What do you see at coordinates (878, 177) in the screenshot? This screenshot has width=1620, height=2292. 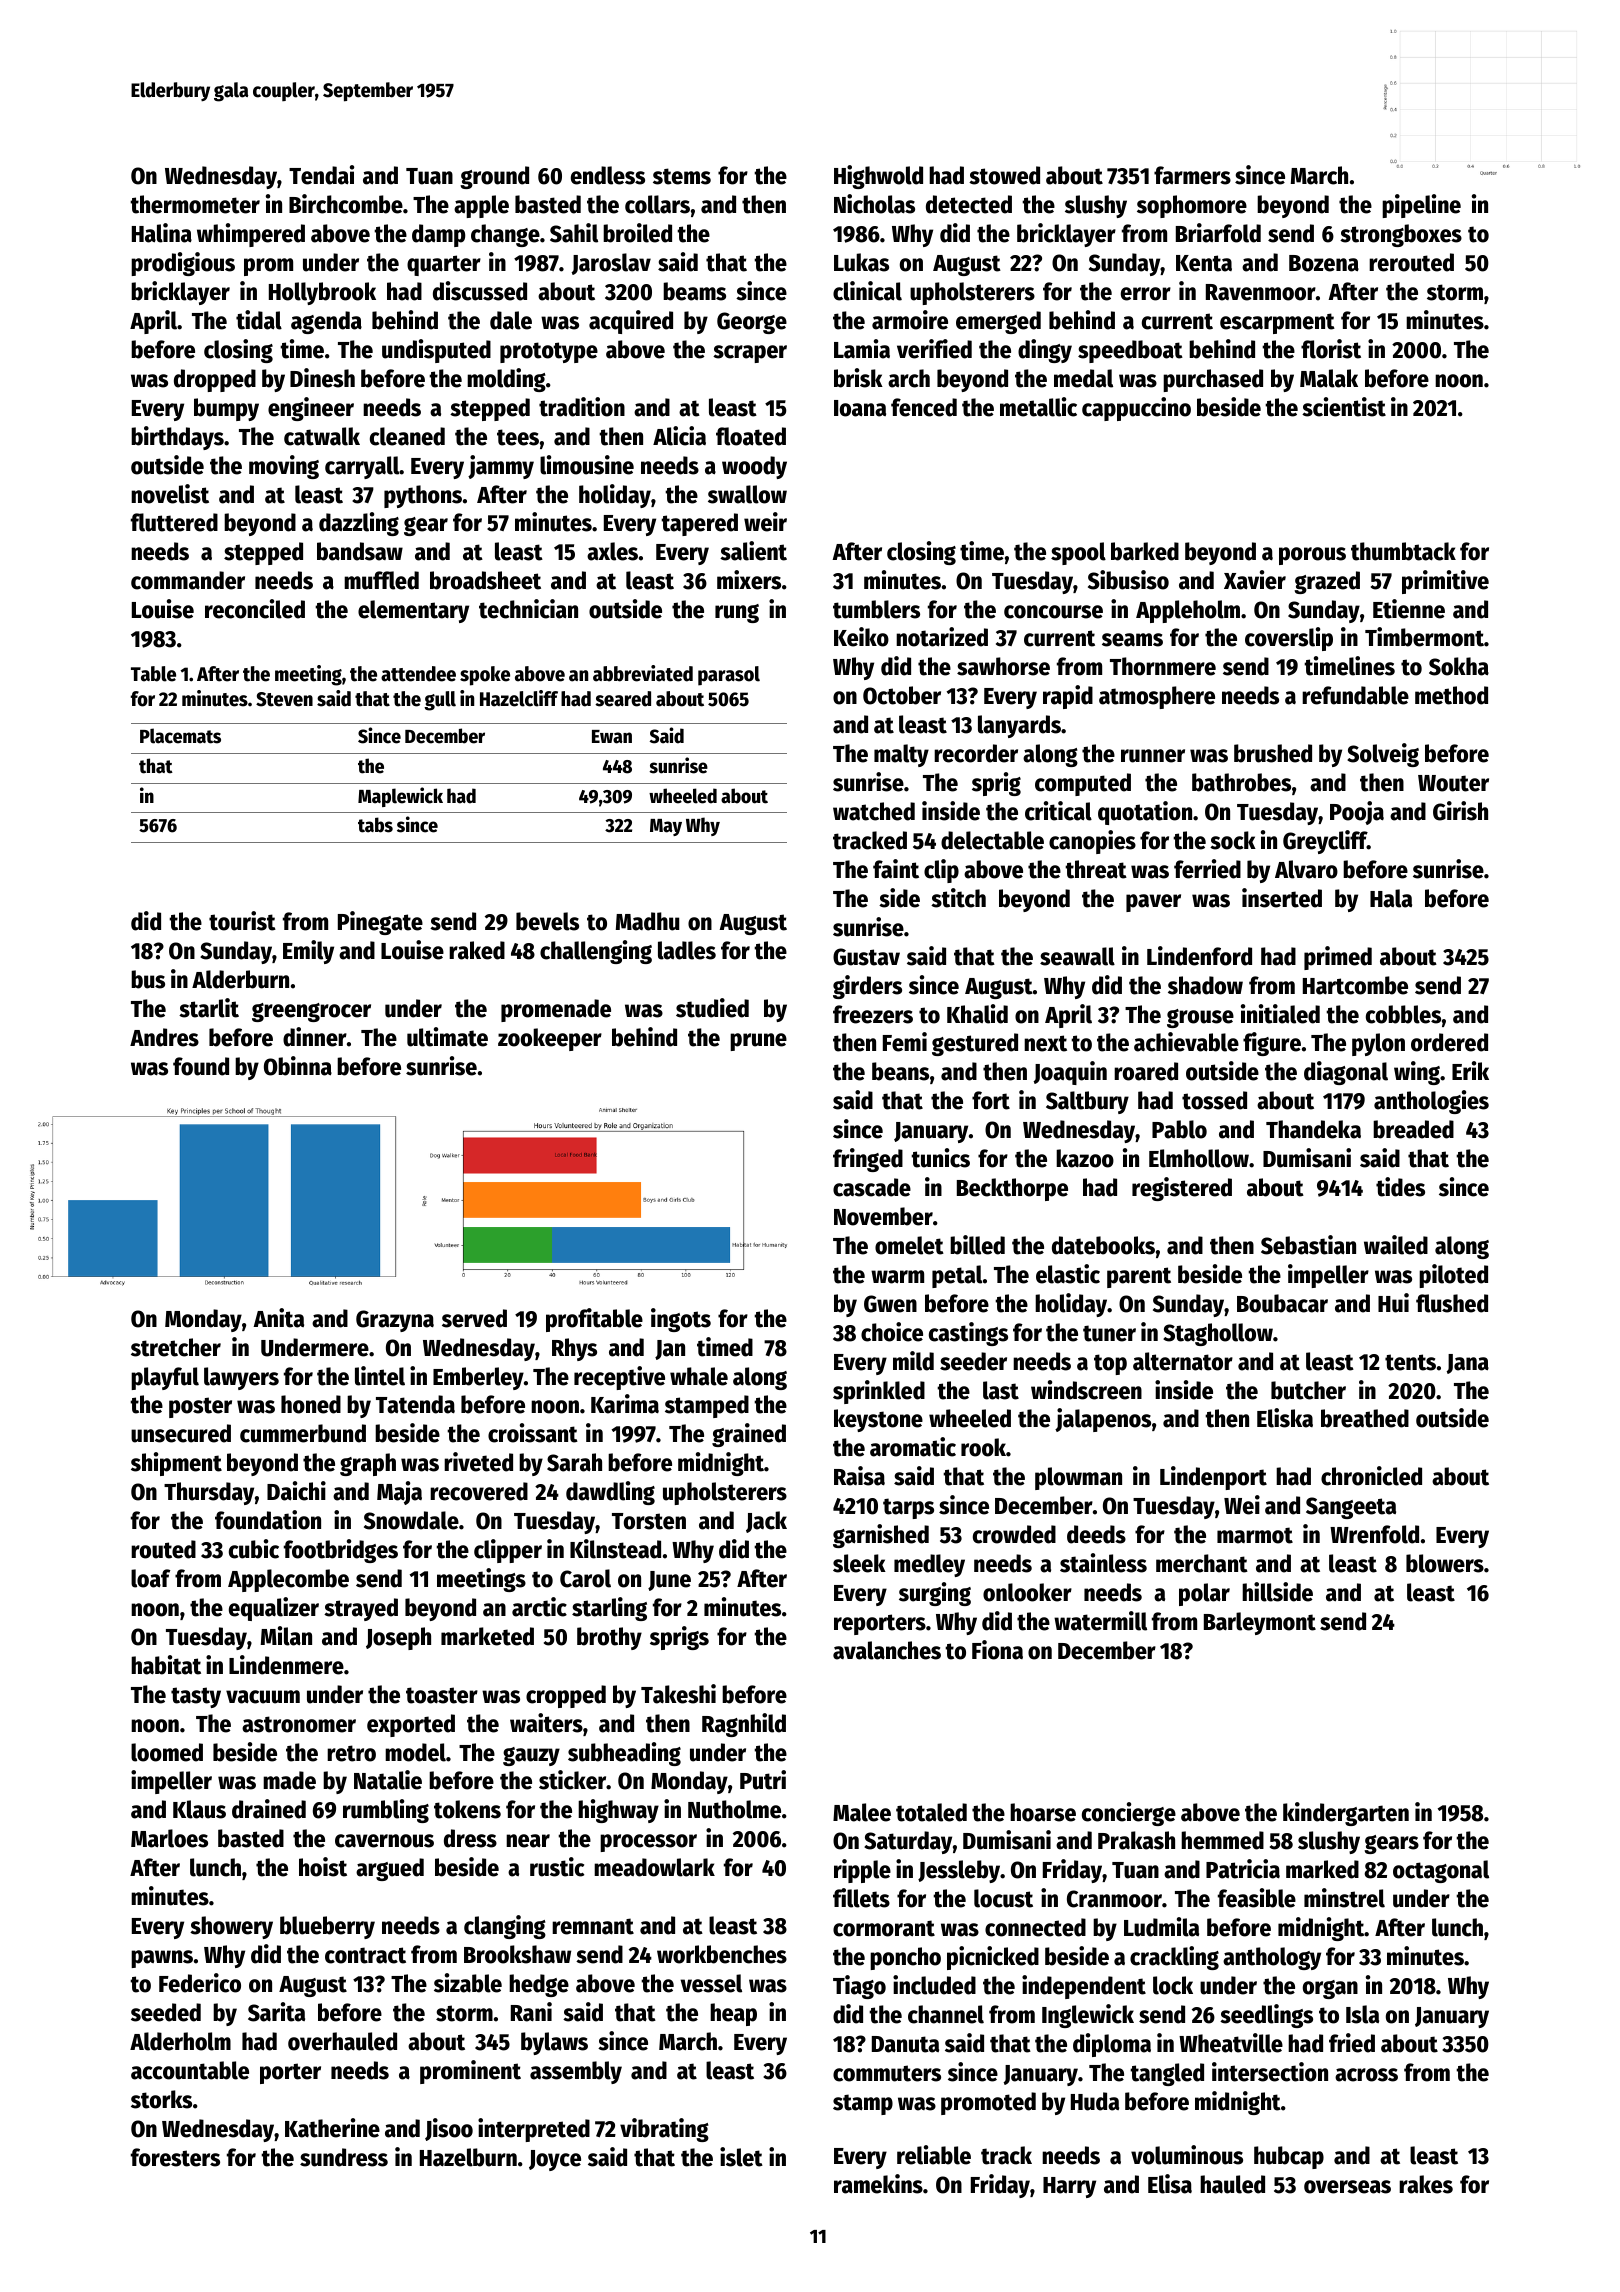 I see `Highwold` at bounding box center [878, 177].
